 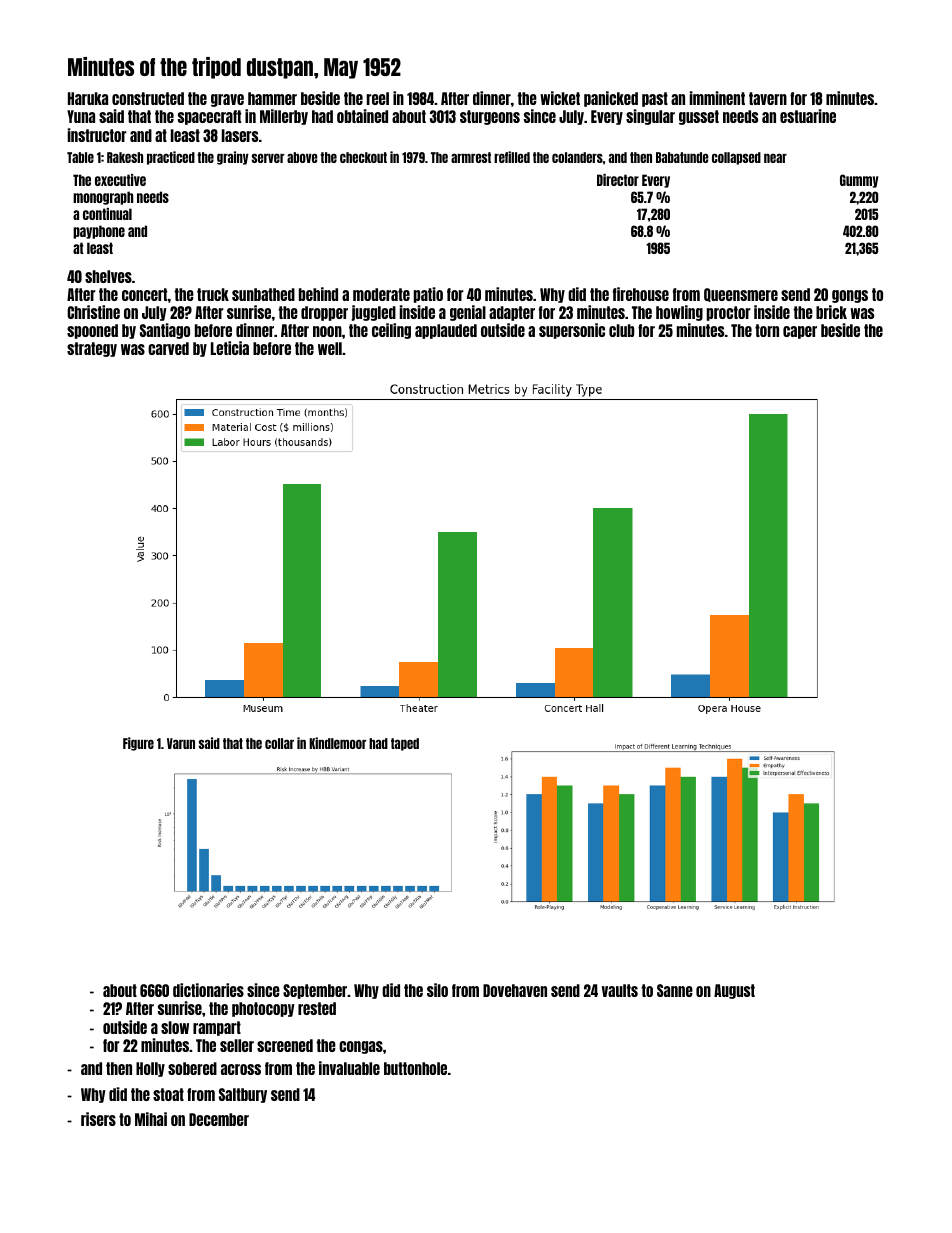 What do you see at coordinates (620, 990) in the page?
I see `vaults` at bounding box center [620, 990].
